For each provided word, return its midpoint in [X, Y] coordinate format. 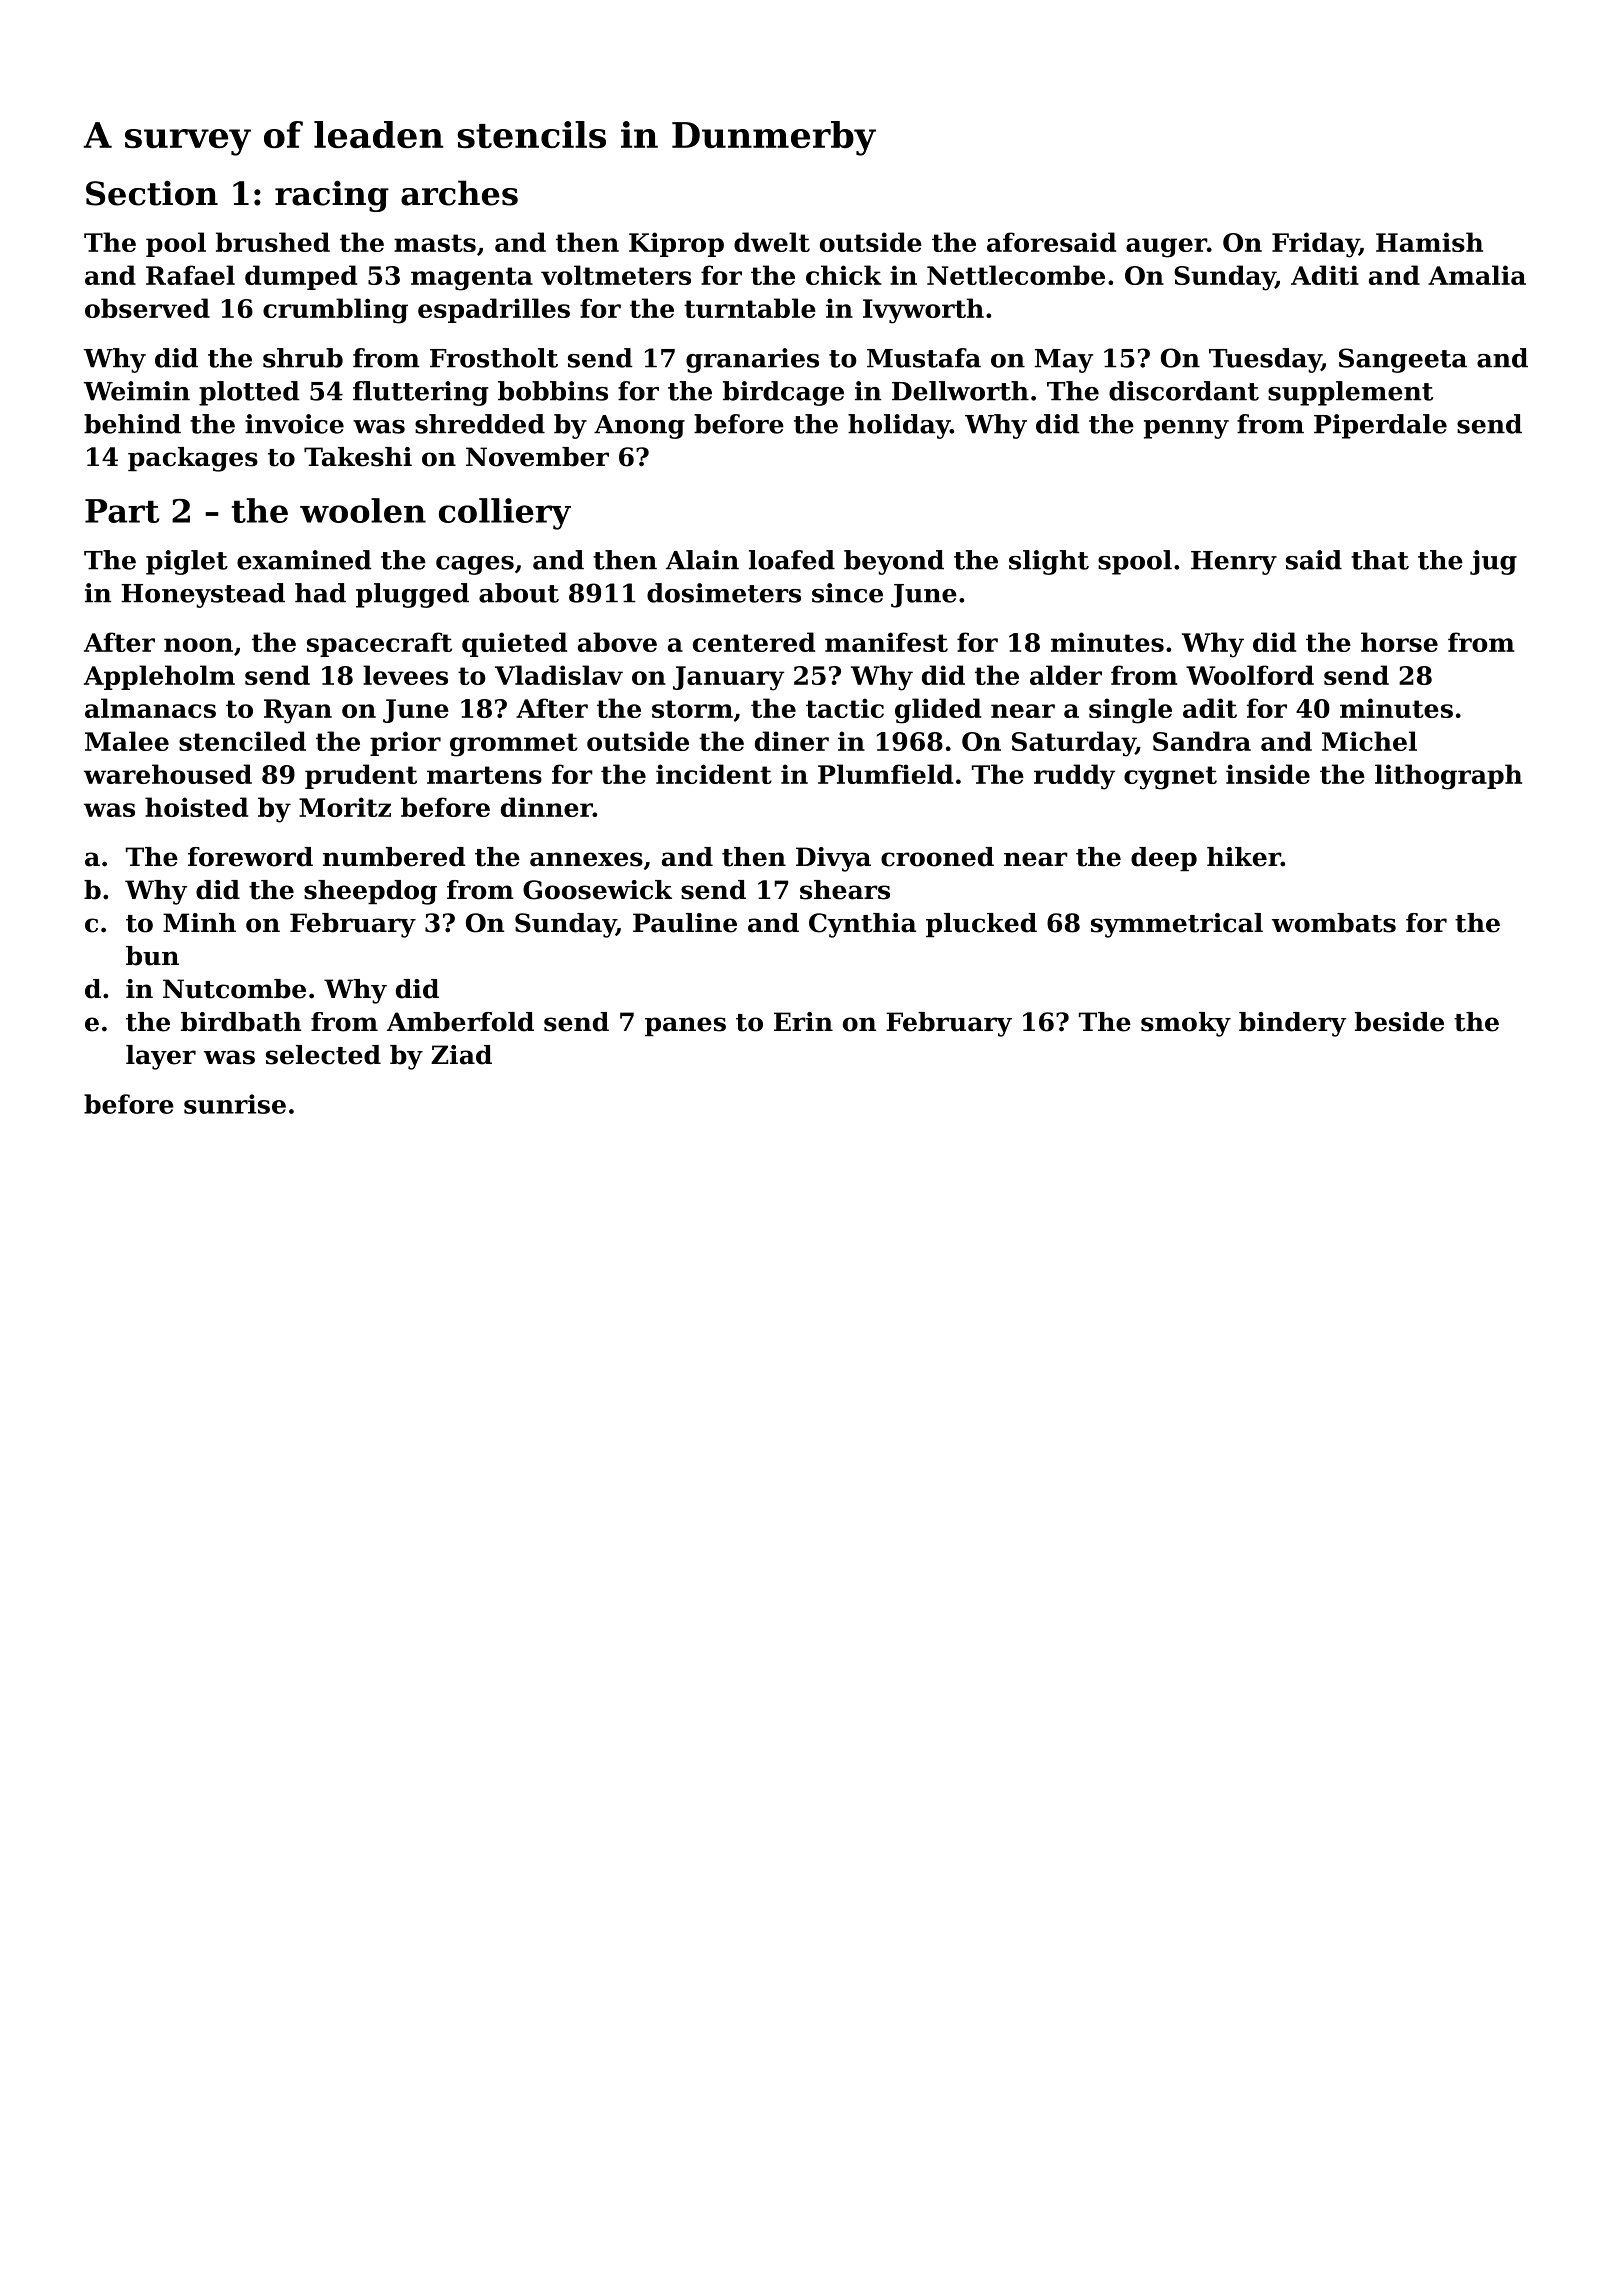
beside [1399, 1022]
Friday [1315, 245]
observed [147, 308]
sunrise [235, 1104]
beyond [894, 562]
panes [685, 1026]
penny [1186, 429]
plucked [981, 925]
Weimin [137, 391]
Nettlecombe [1016, 275]
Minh [199, 922]
